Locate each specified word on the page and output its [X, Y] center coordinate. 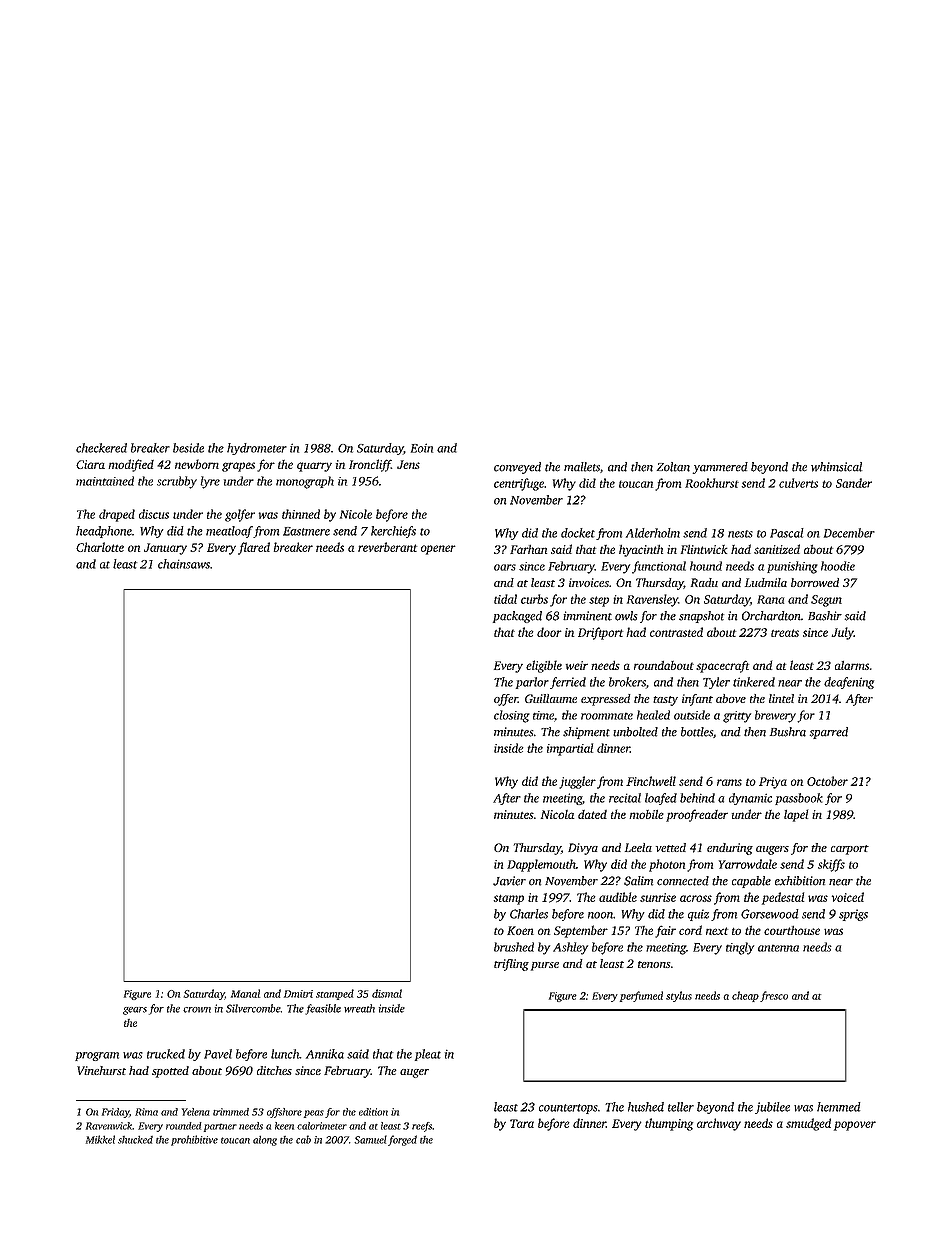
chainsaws [184, 564]
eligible [544, 666]
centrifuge [519, 484]
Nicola [557, 814]
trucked [166, 1054]
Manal [245, 993]
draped [117, 515]
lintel [781, 698]
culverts [798, 483]
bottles [697, 732]
